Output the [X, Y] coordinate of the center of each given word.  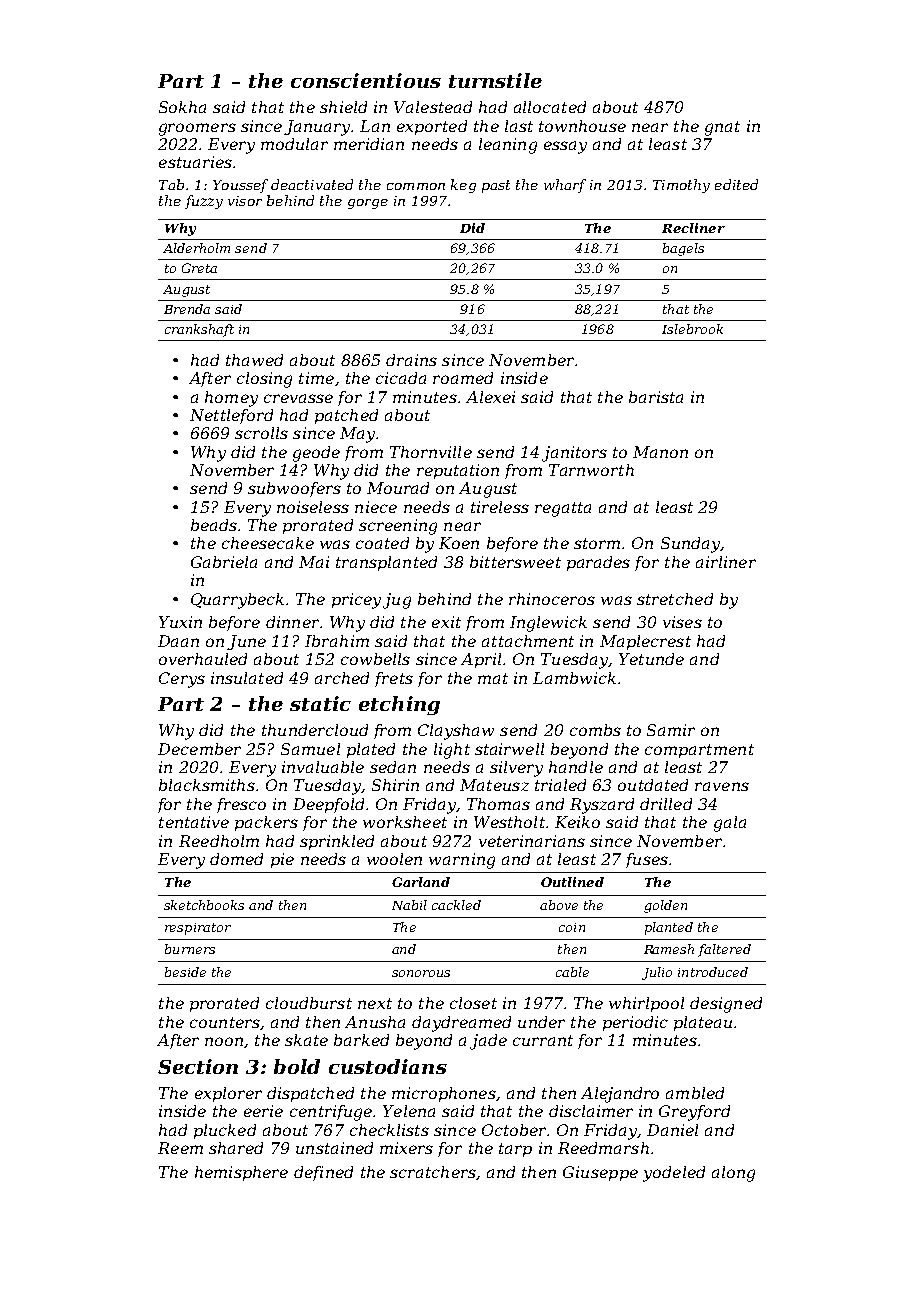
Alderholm [196, 248]
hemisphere [241, 1173]
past [496, 186]
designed [726, 1005]
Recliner [693, 228]
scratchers [433, 1172]
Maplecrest [645, 642]
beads [214, 525]
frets [394, 679]
